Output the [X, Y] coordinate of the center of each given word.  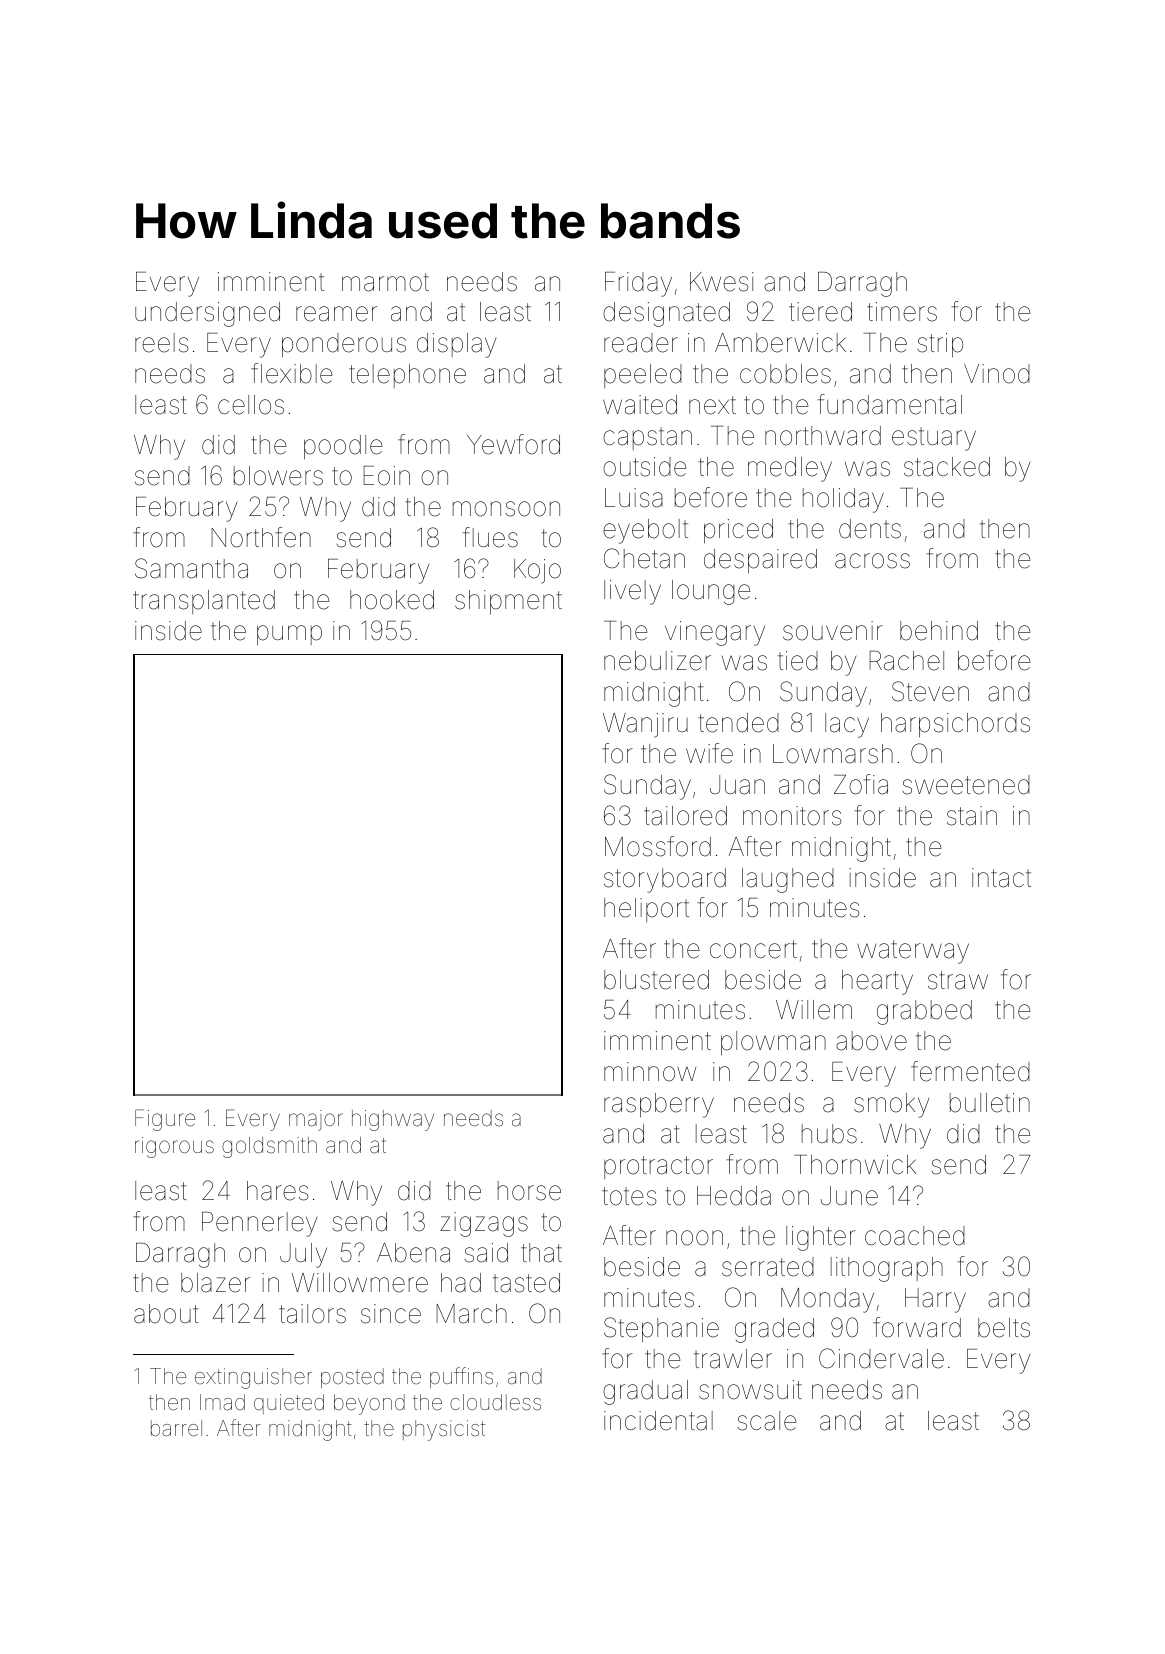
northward [823, 436]
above [871, 1041]
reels [162, 343]
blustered [656, 980]
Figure [165, 1120]
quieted [289, 1404]
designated [666, 314]
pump [289, 635]
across [872, 561]
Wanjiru [645, 725]
